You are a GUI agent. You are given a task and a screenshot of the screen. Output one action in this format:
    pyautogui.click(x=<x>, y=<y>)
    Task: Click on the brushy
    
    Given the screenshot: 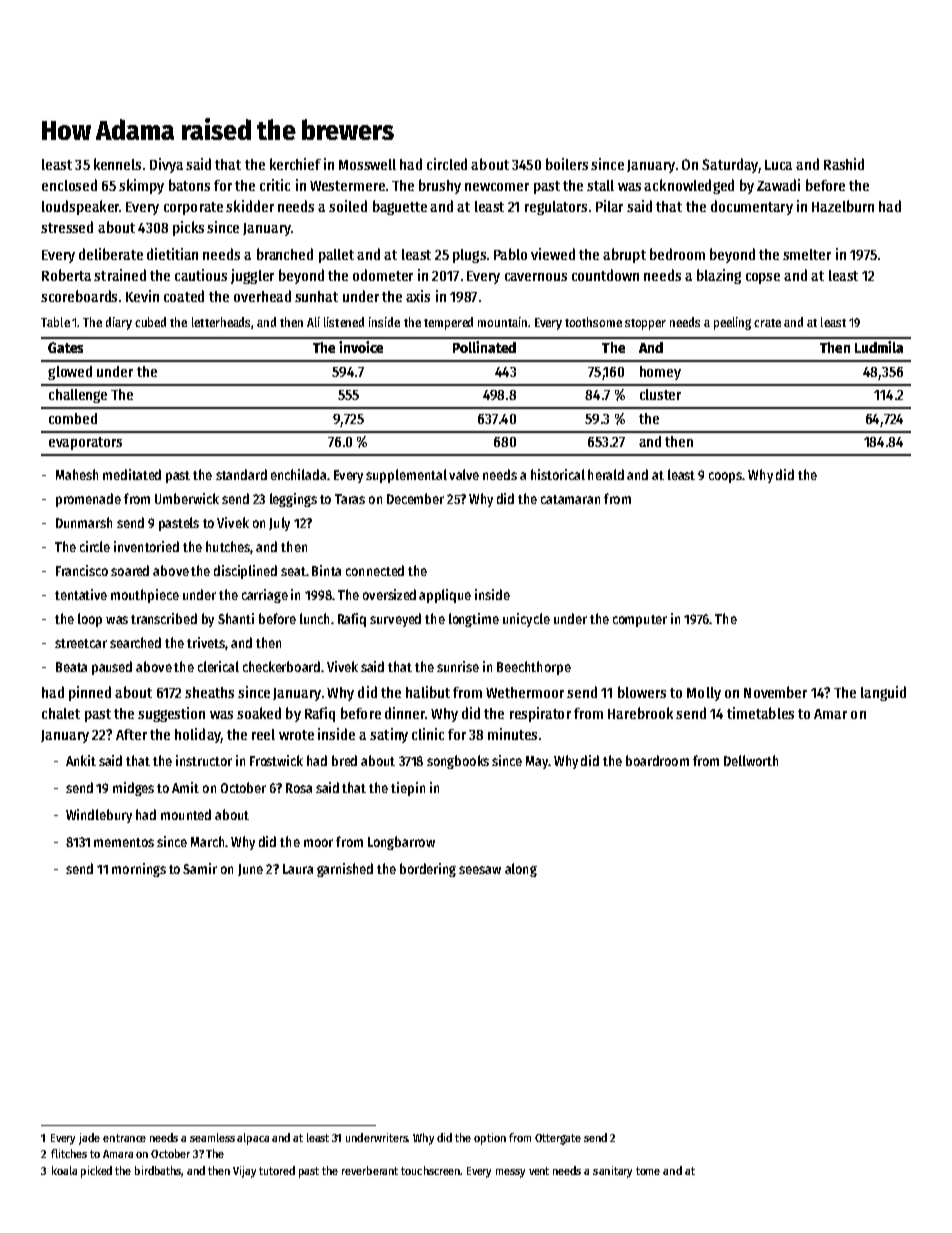 What is the action you would take?
    pyautogui.click(x=440, y=186)
